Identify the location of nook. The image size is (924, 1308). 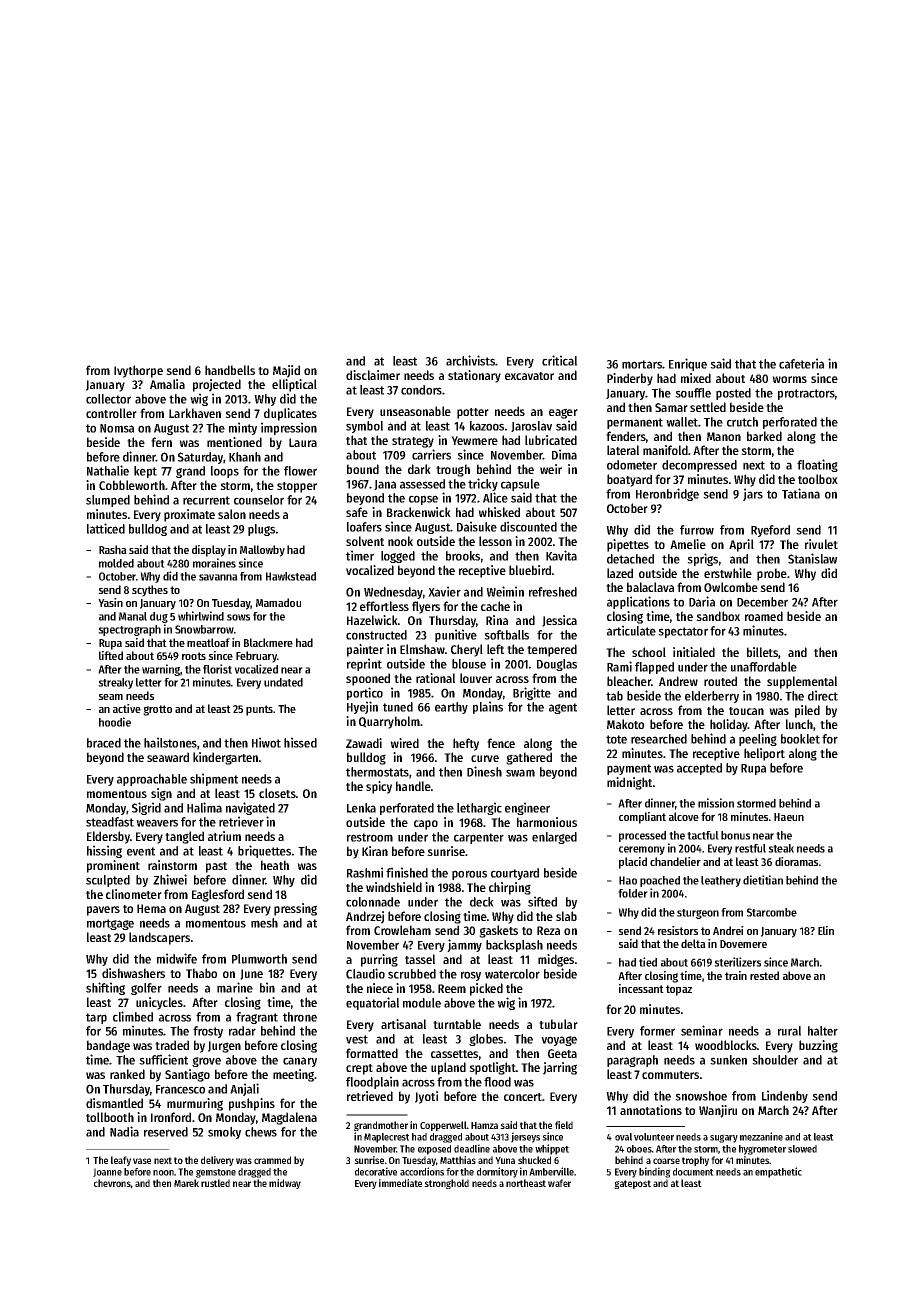
(400, 541).
